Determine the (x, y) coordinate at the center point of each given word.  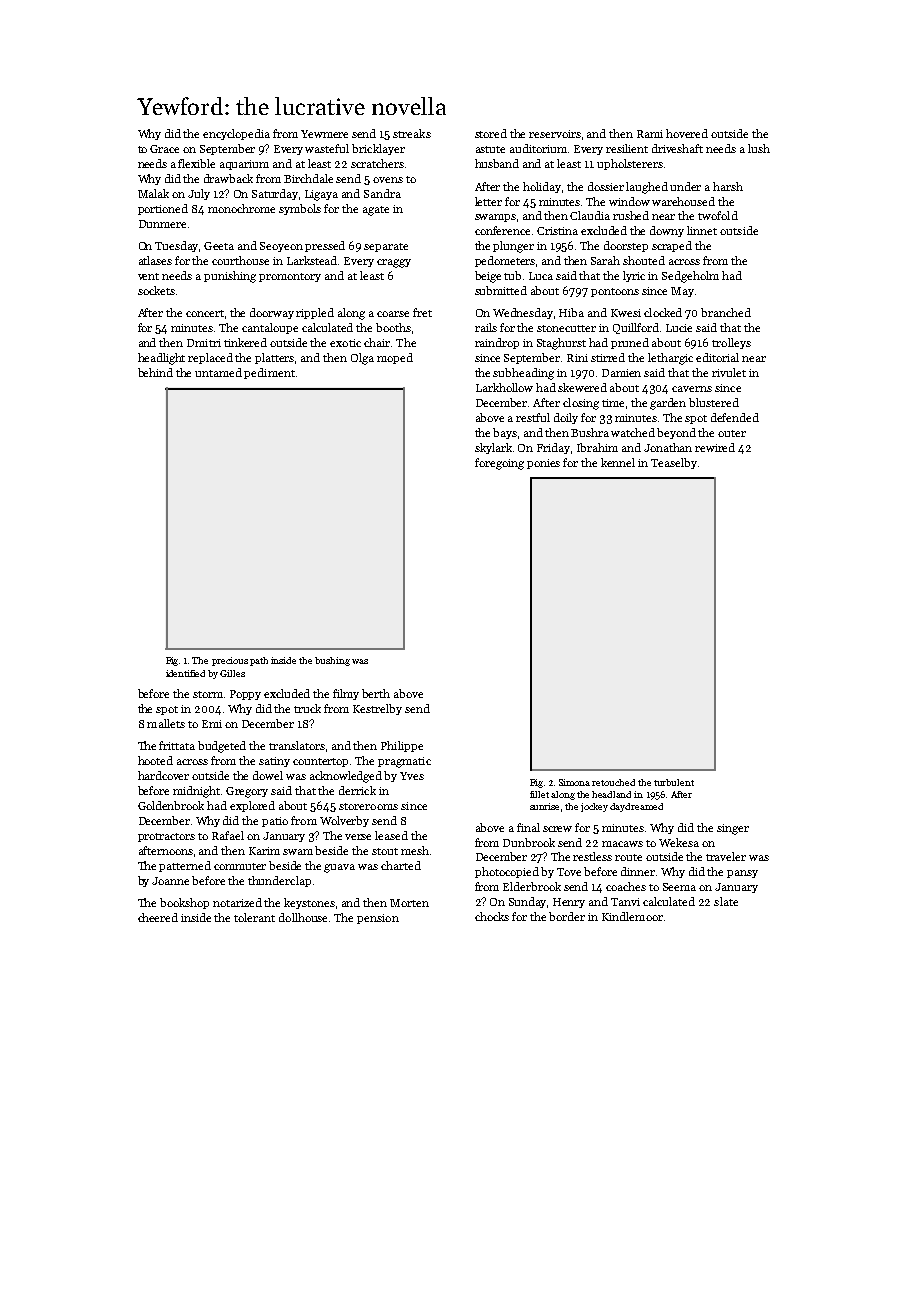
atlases (155, 260)
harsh (728, 186)
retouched (613, 782)
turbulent (674, 782)
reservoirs (555, 134)
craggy (394, 263)
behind (155, 372)
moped (395, 358)
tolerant (254, 917)
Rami (650, 134)
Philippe (402, 746)
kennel (618, 462)
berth (376, 693)
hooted (155, 760)
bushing (332, 661)
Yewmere (324, 134)
